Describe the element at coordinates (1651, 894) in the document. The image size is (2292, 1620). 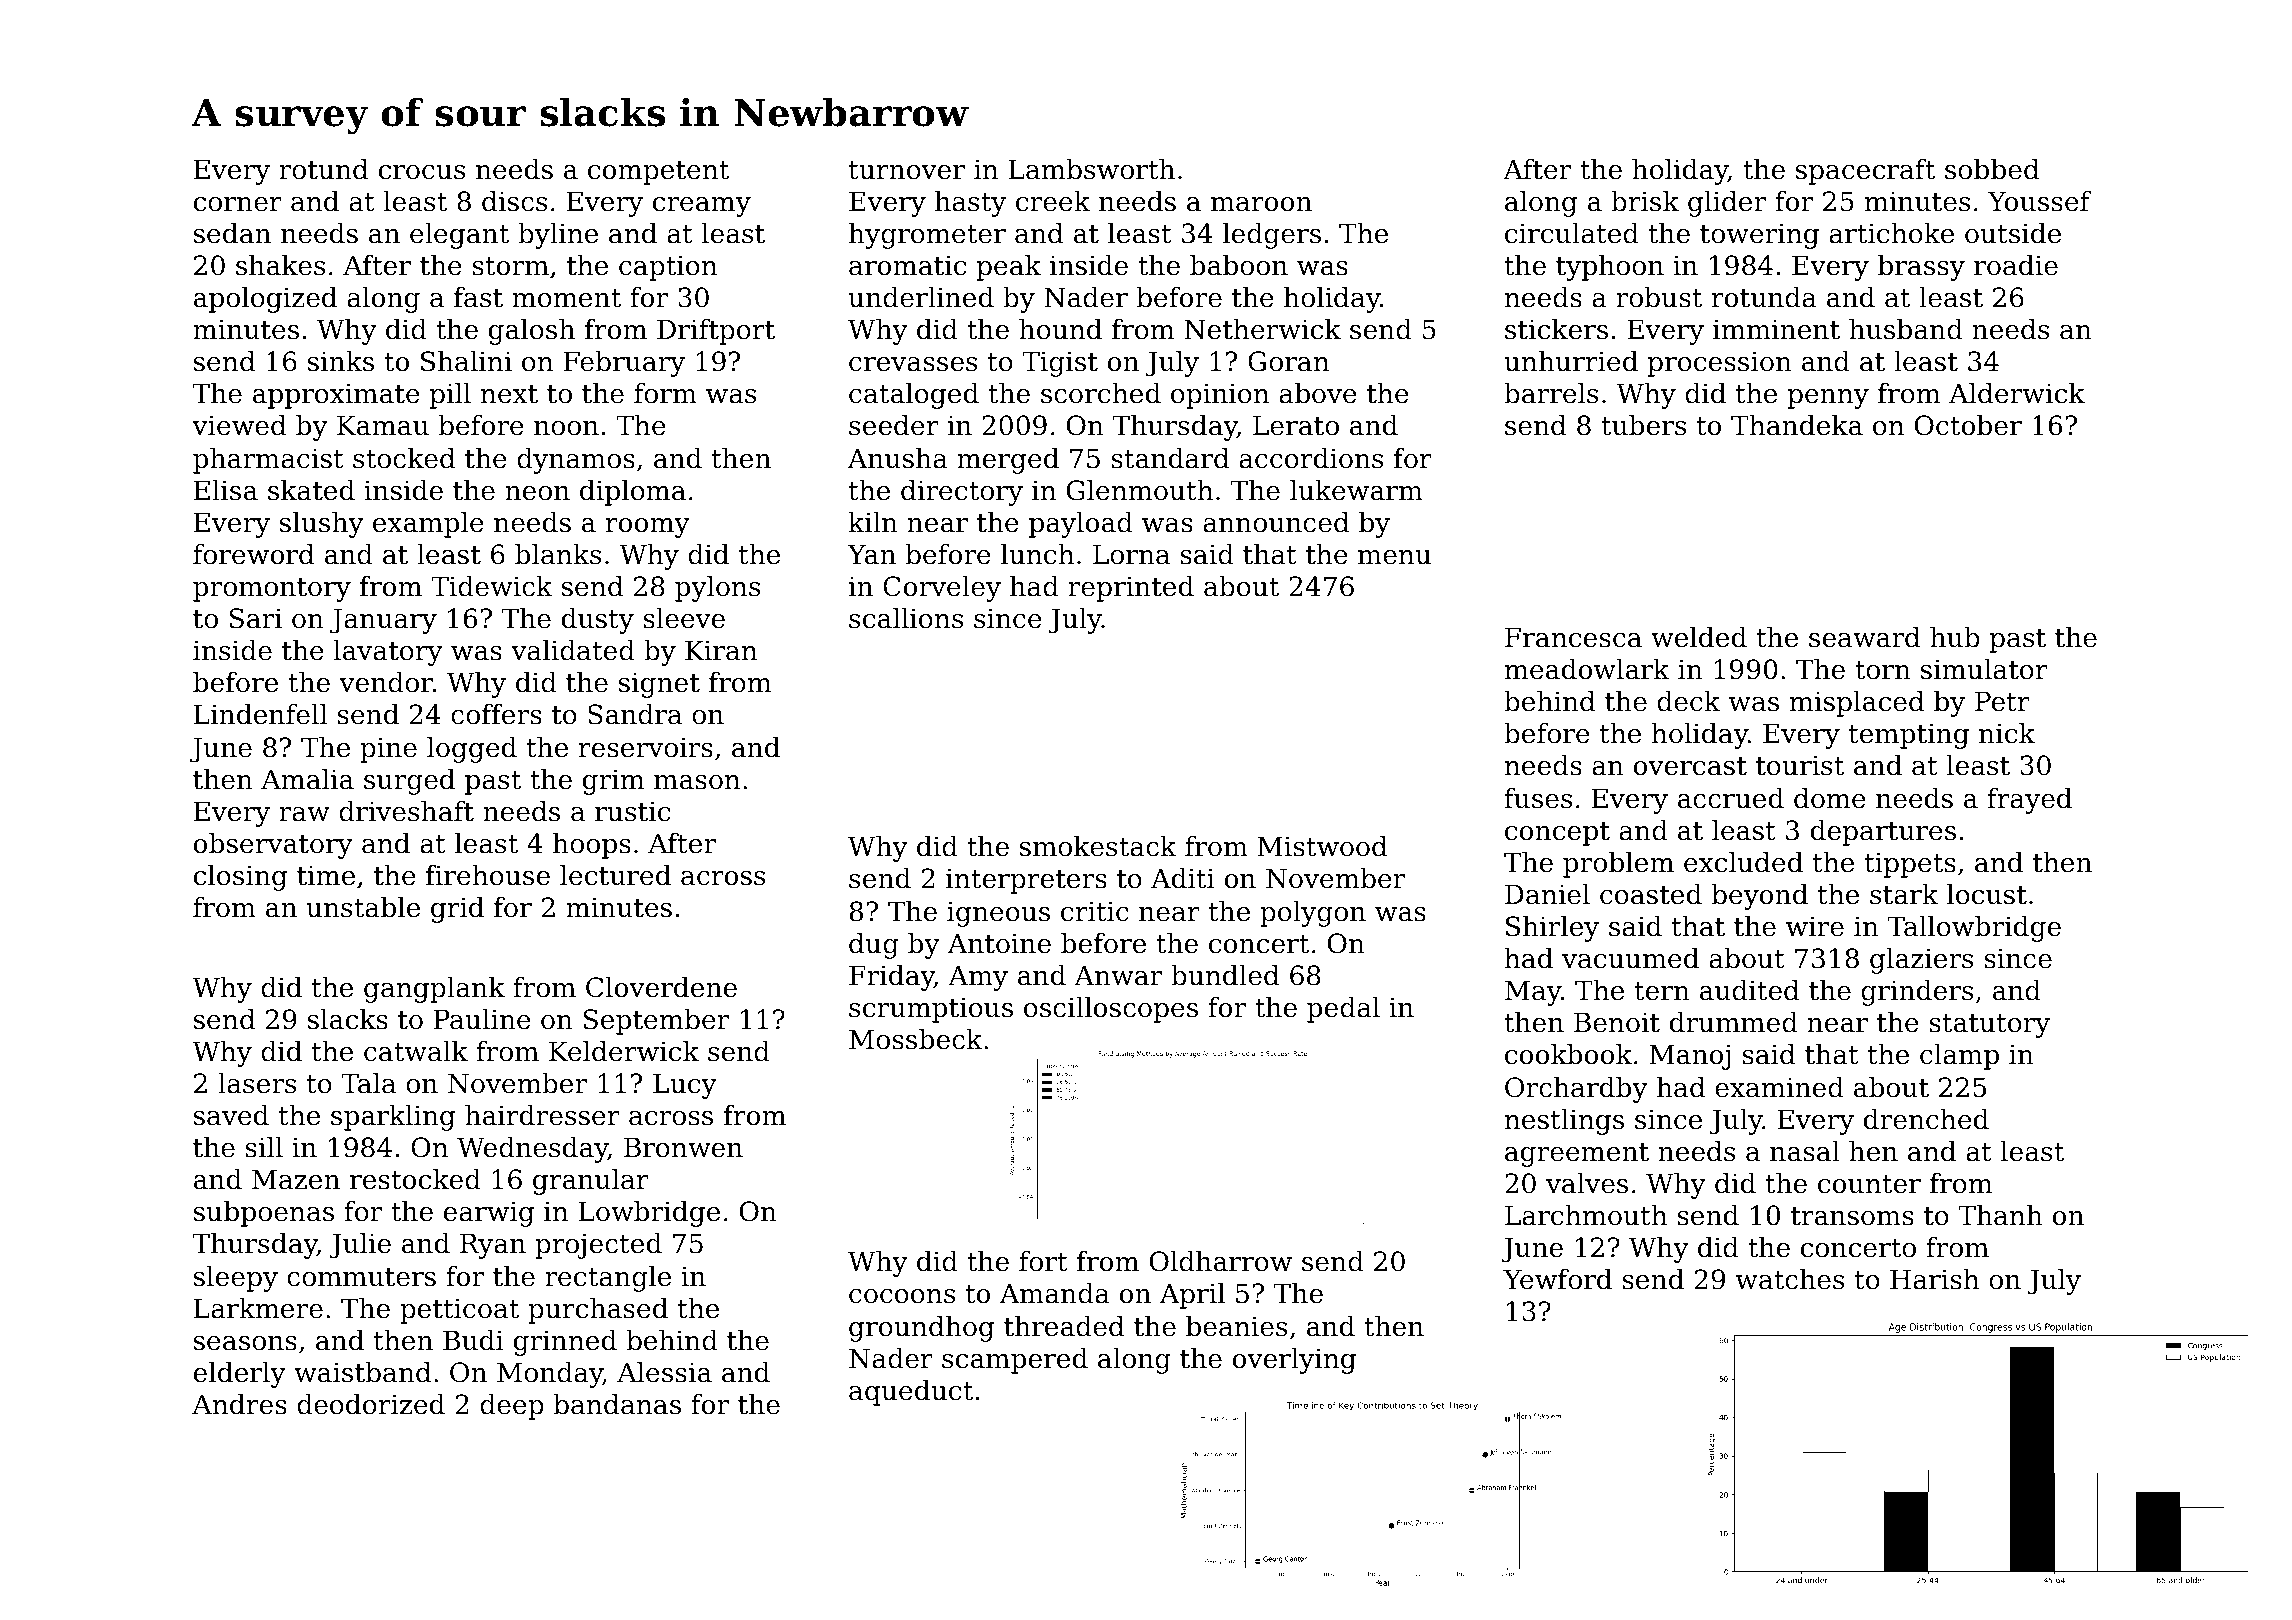
I see `coasted` at that location.
